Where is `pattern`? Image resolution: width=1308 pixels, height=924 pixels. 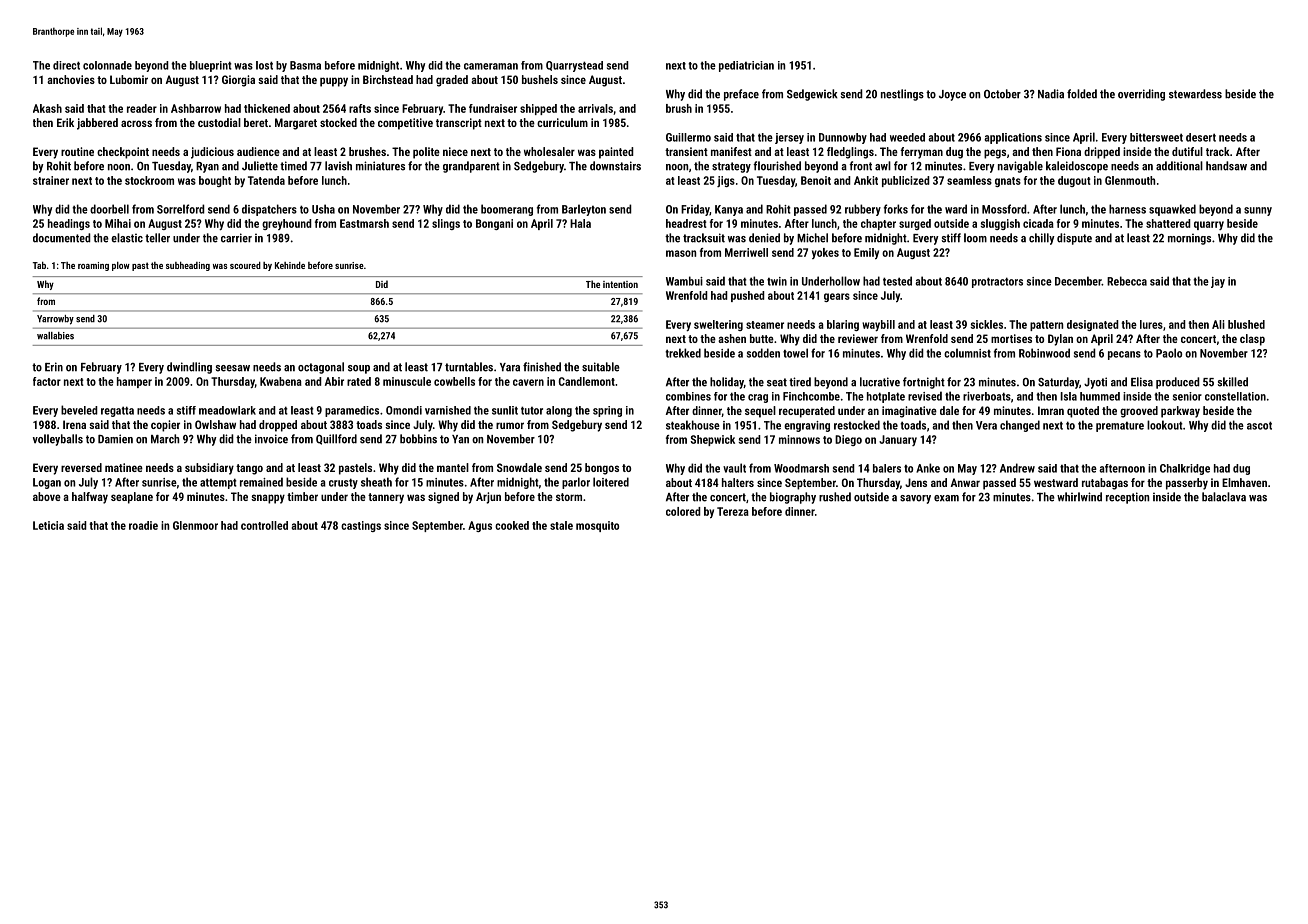 pattern is located at coordinates (1046, 326).
